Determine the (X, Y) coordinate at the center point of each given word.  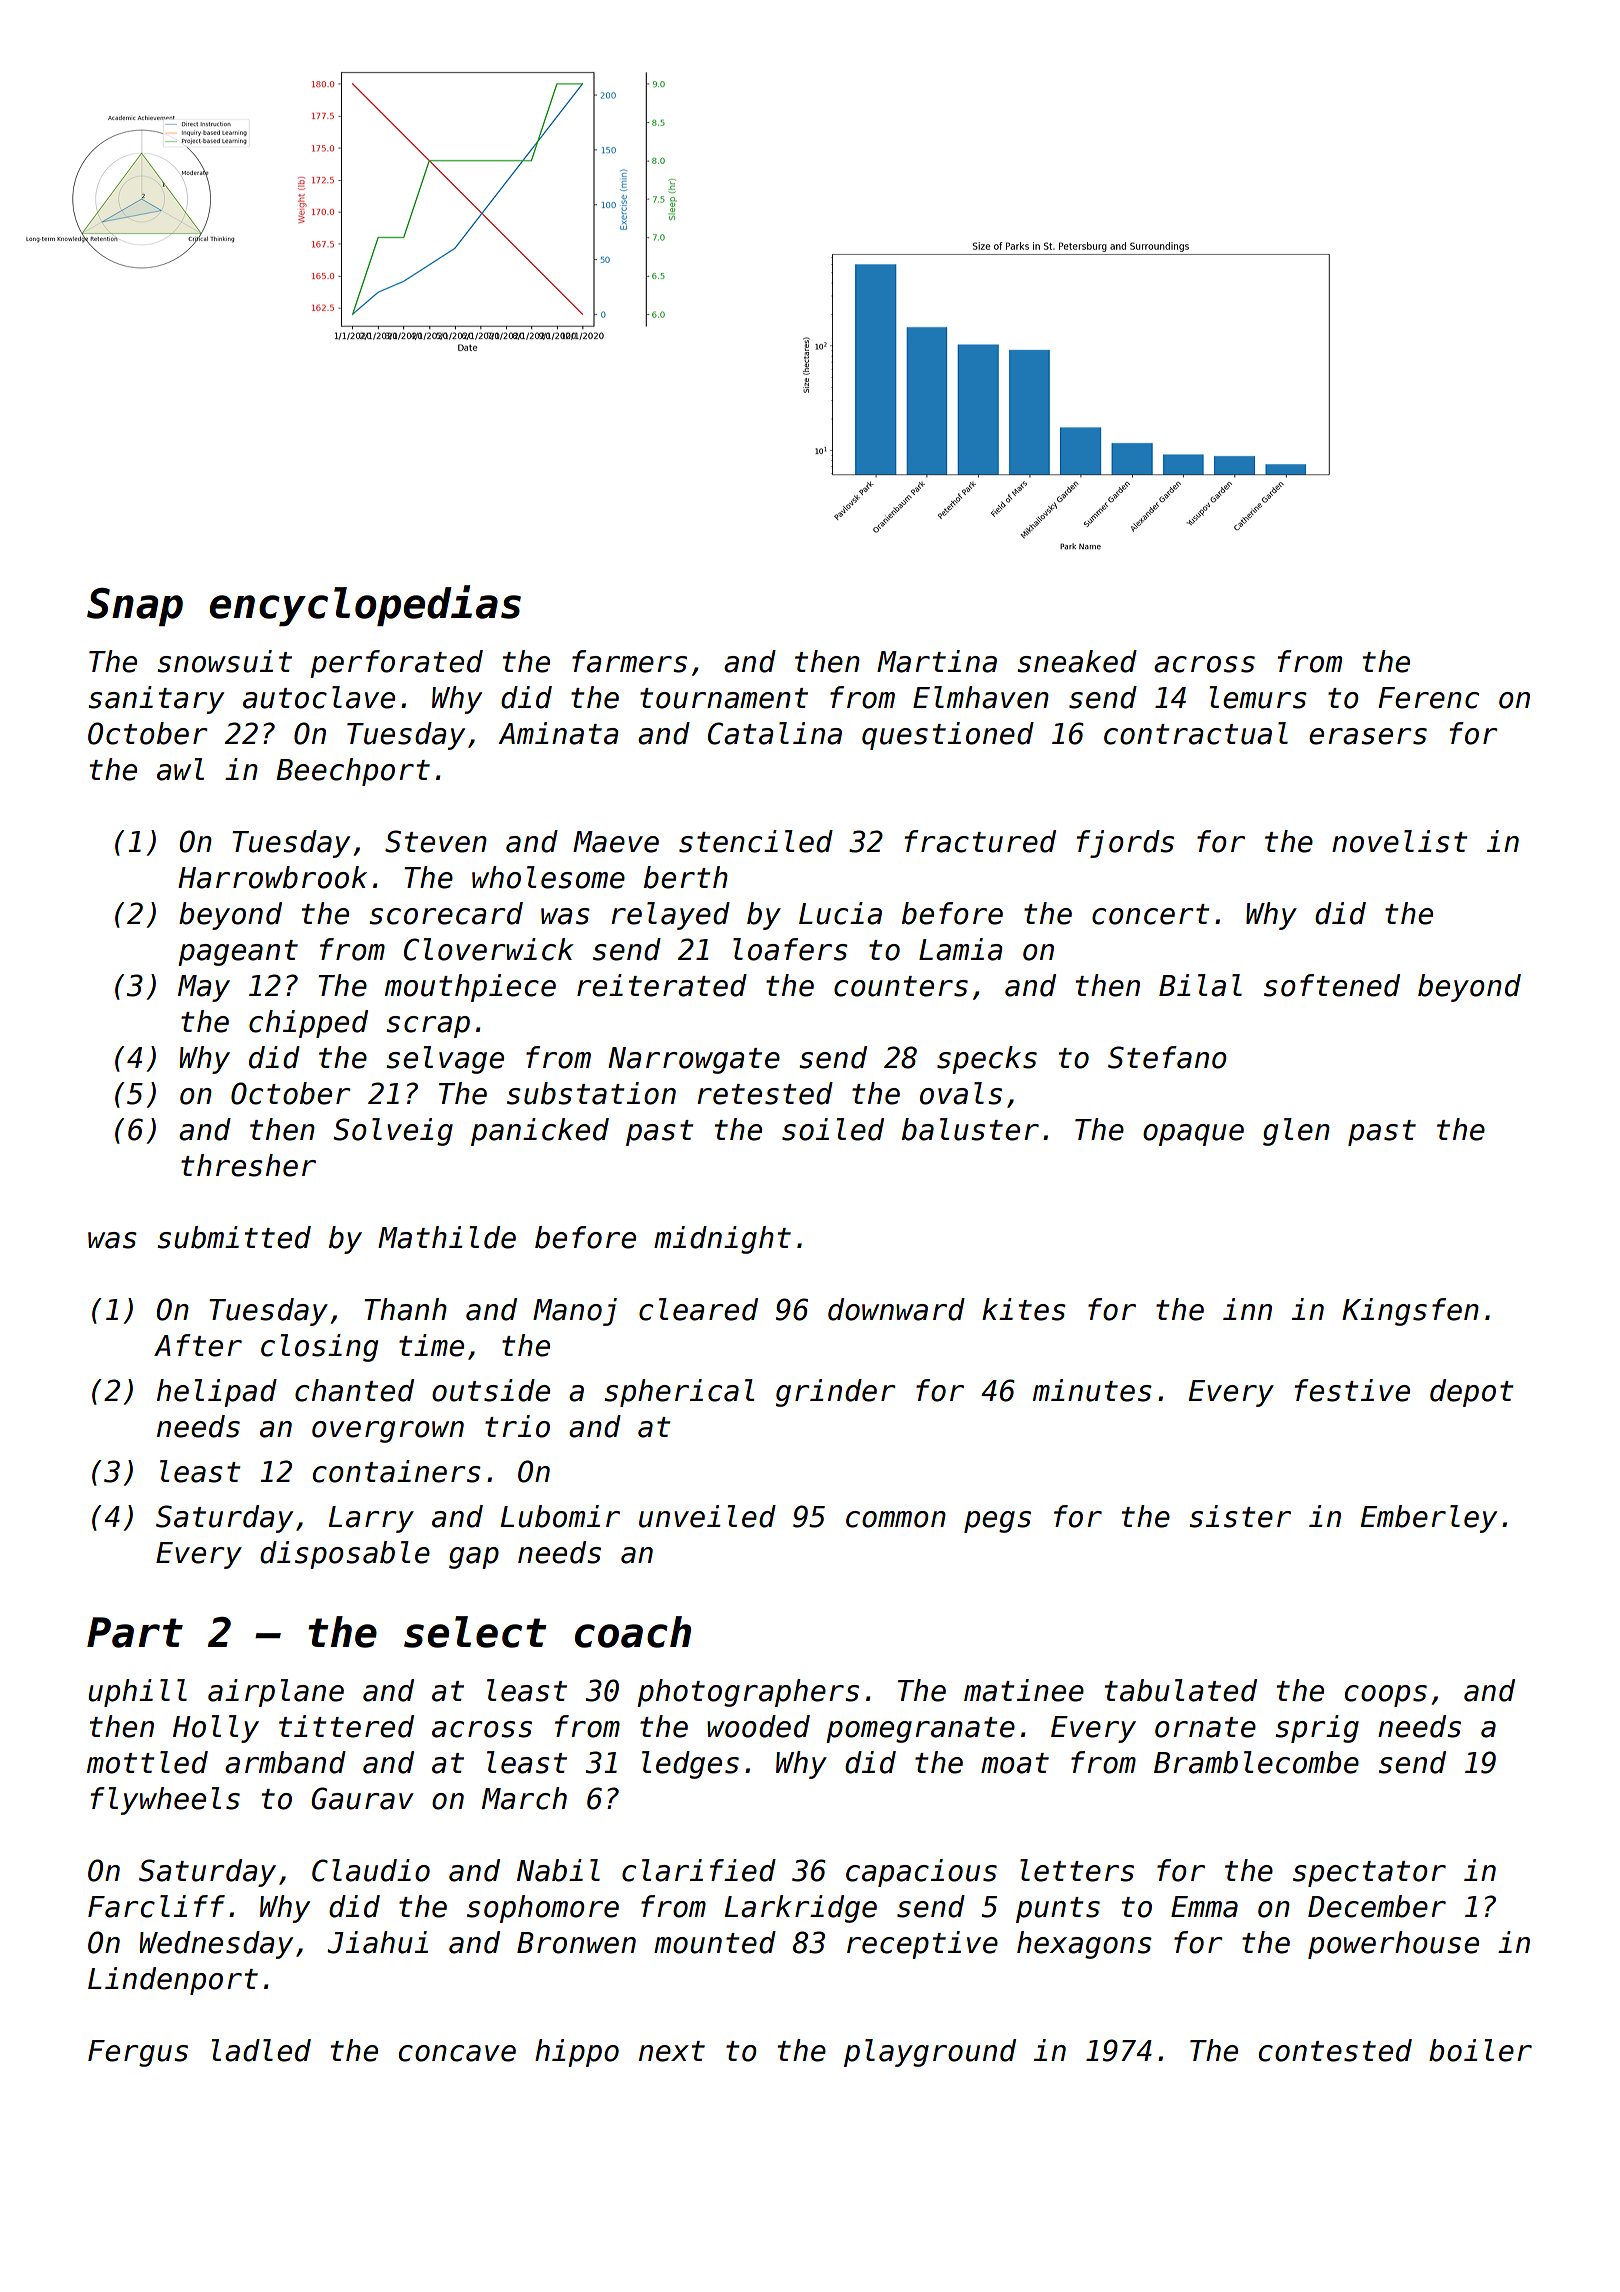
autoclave (319, 697)
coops (1386, 1696)
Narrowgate (694, 1060)
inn (1247, 1309)
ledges (690, 1765)
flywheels (165, 1801)
